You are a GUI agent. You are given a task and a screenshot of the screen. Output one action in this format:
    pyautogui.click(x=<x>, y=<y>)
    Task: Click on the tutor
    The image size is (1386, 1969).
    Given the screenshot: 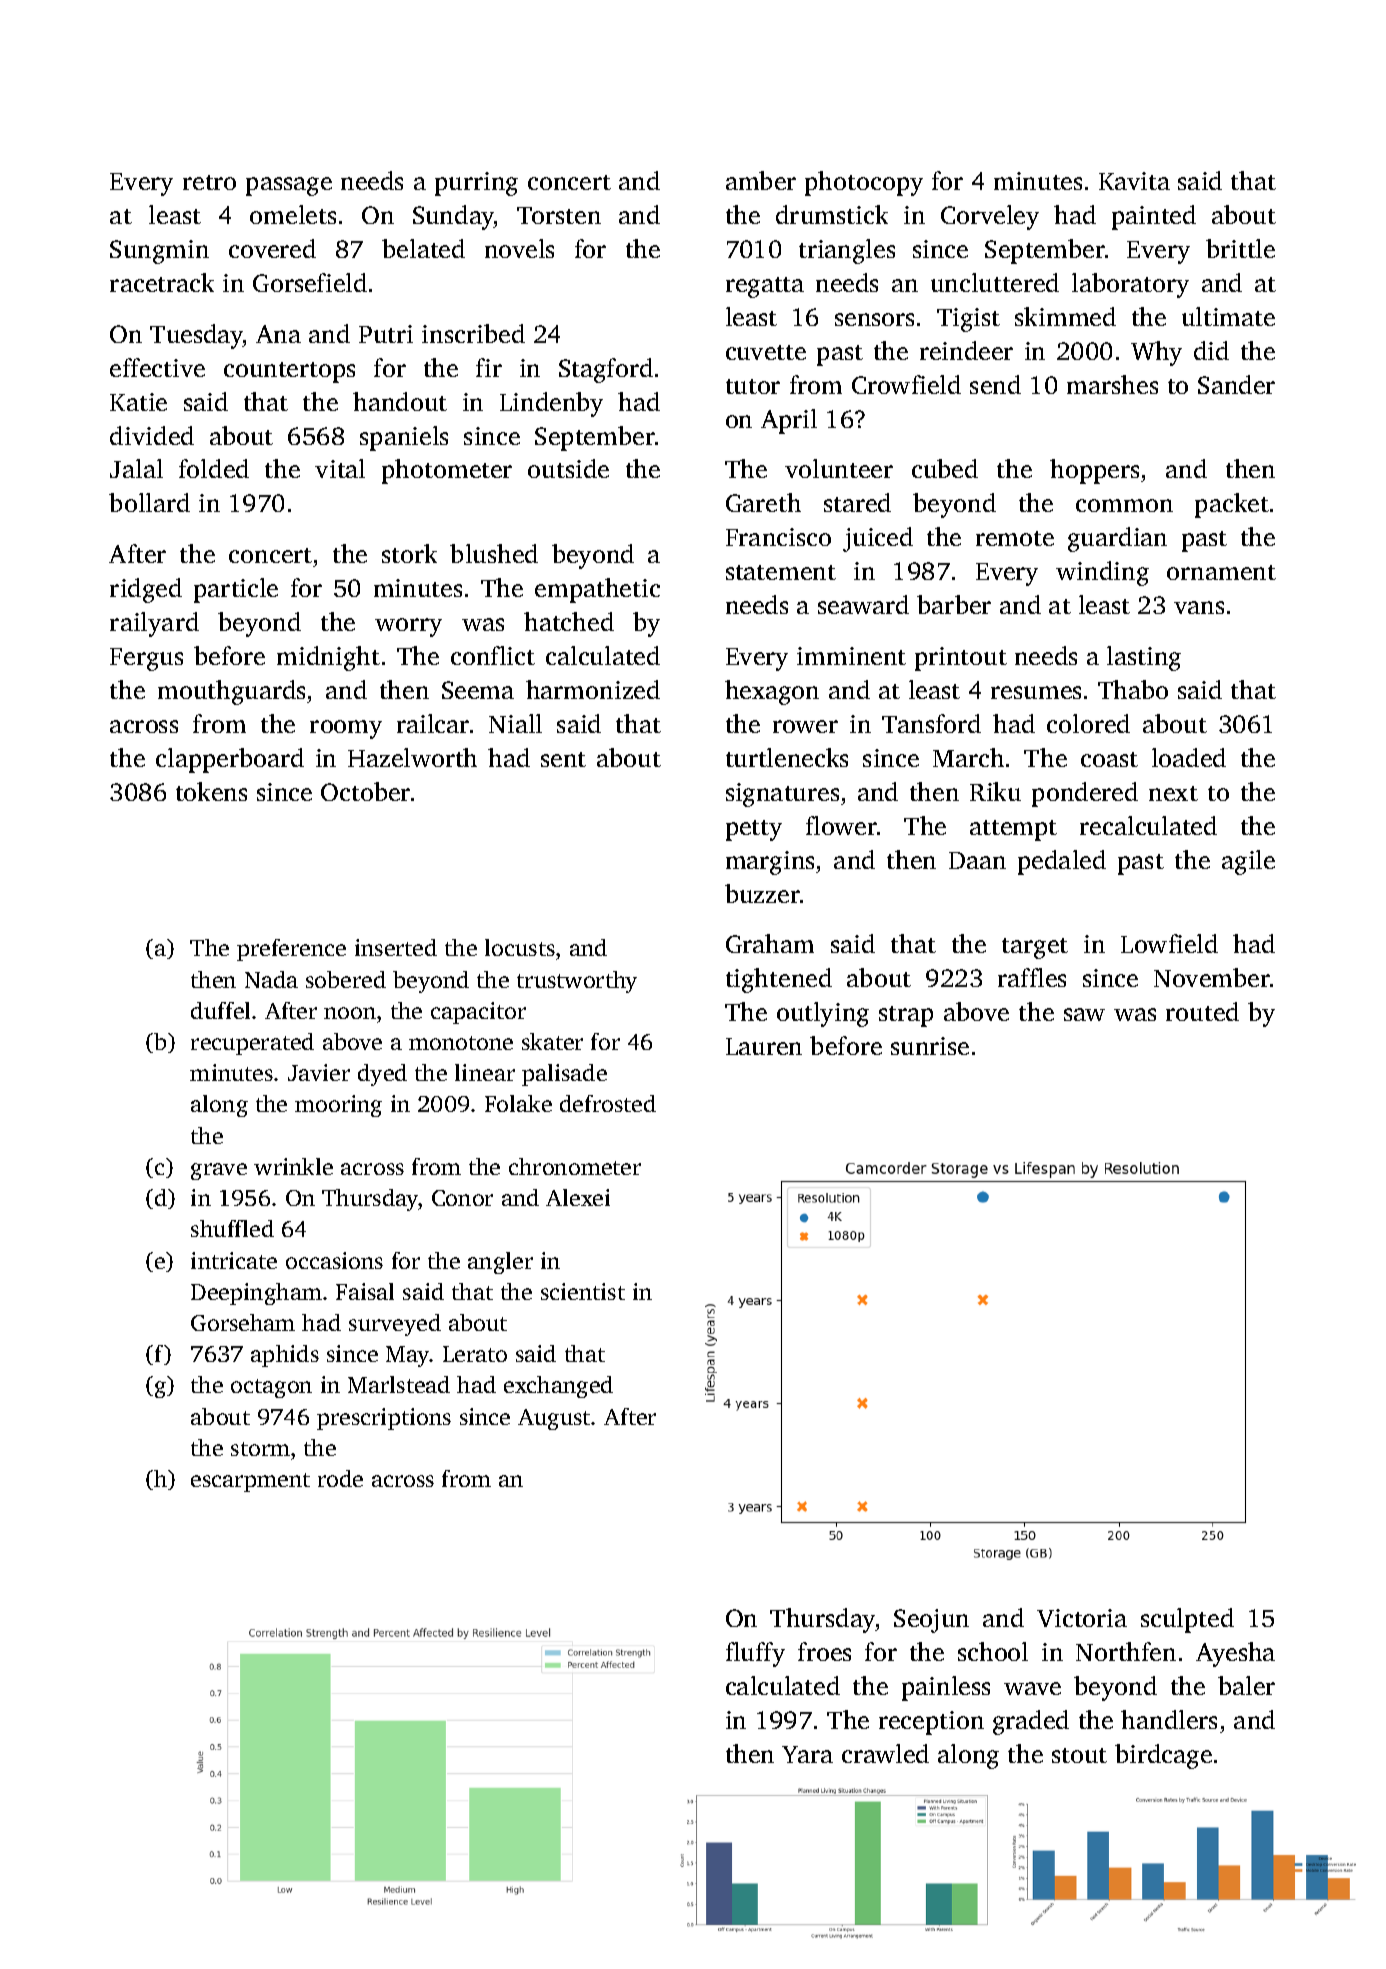 What is the action you would take?
    pyautogui.click(x=753, y=386)
